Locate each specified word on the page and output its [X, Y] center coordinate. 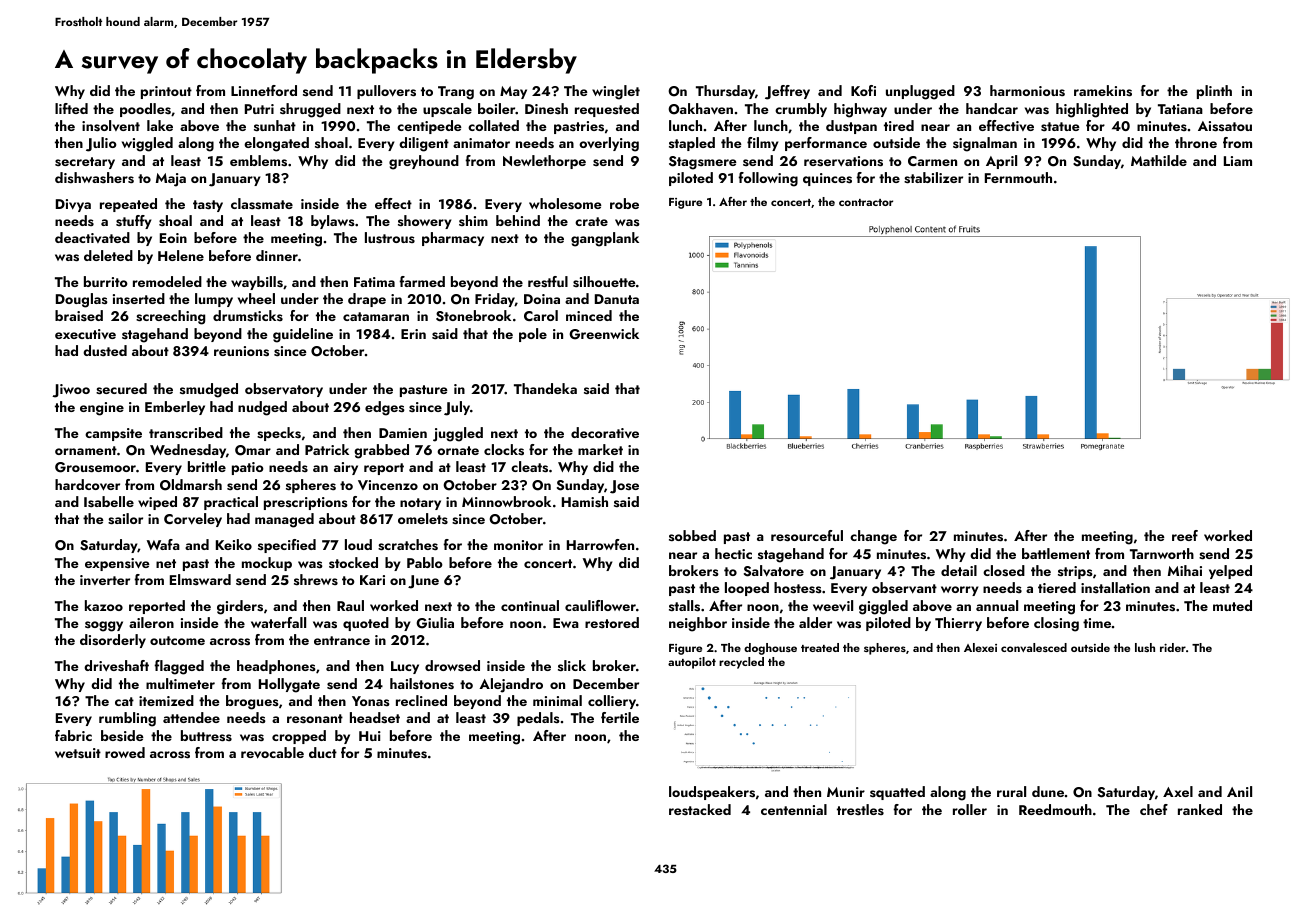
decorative [605, 432]
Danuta [617, 299]
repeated [128, 205]
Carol [541, 315]
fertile [620, 717]
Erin [413, 334]
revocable [272, 753]
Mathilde [1159, 160]
